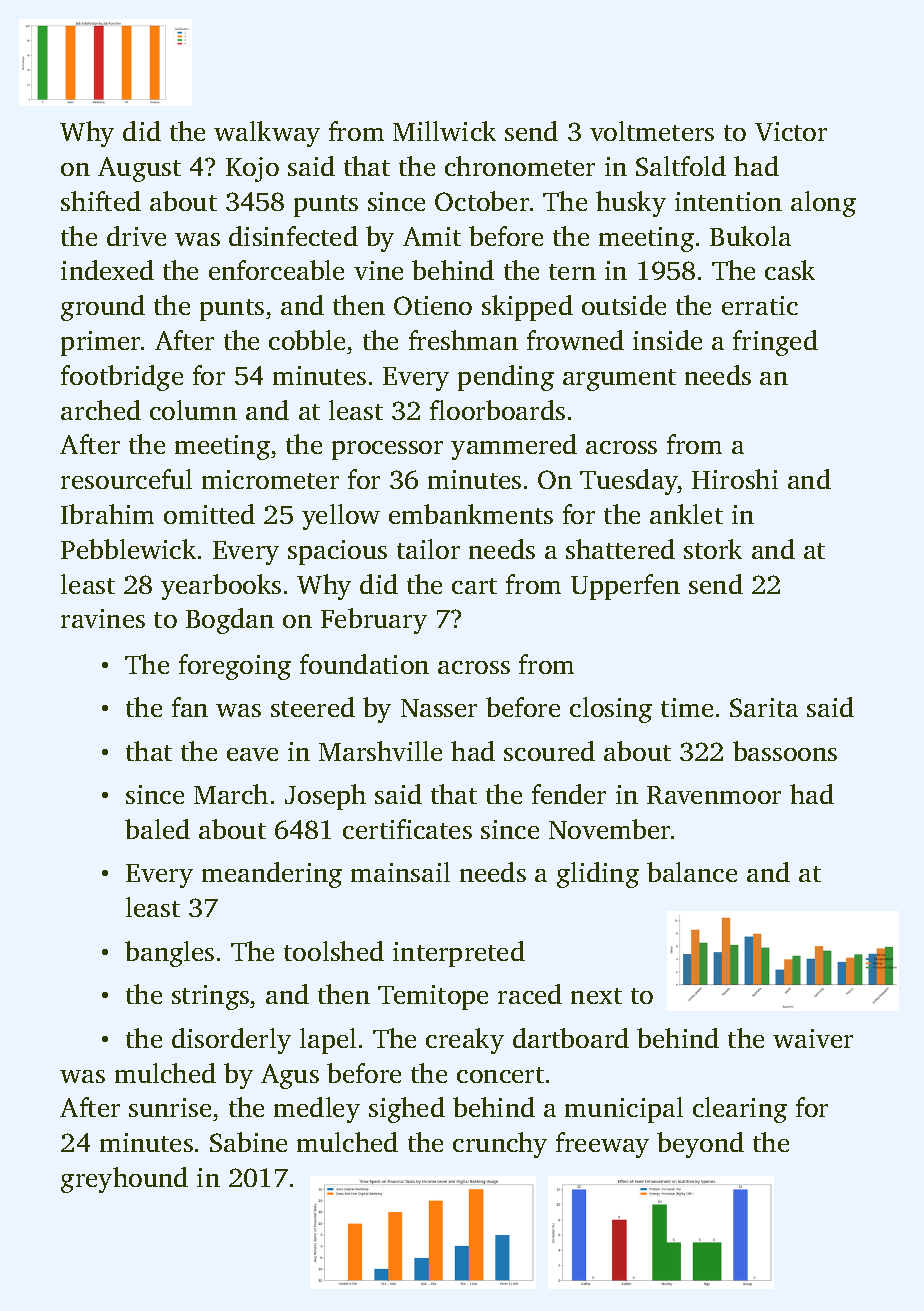 This image has height=1311, width=924. What do you see at coordinates (791, 131) in the image?
I see `Victor` at bounding box center [791, 131].
